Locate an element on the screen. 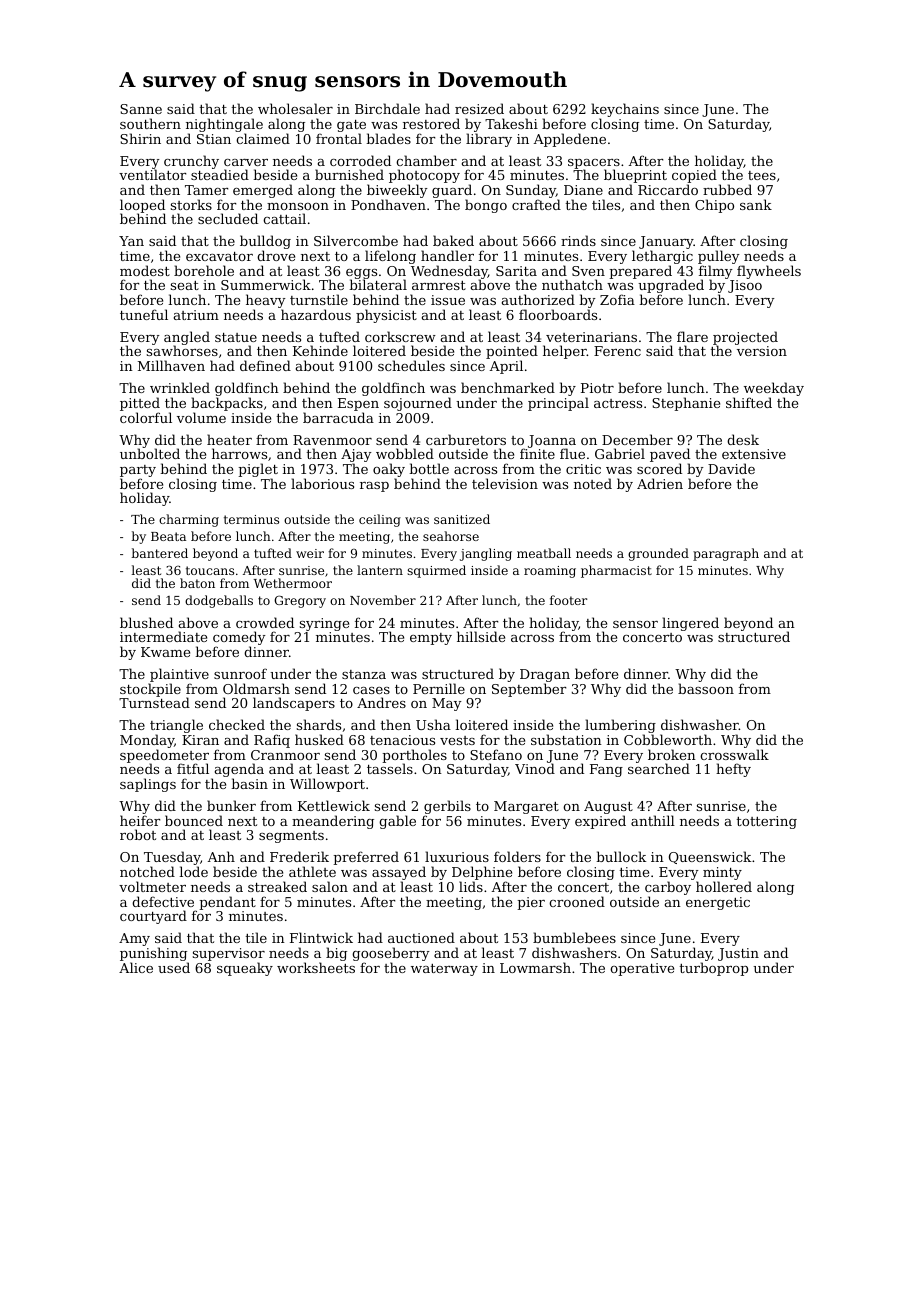  Riccardo is located at coordinates (668, 189).
